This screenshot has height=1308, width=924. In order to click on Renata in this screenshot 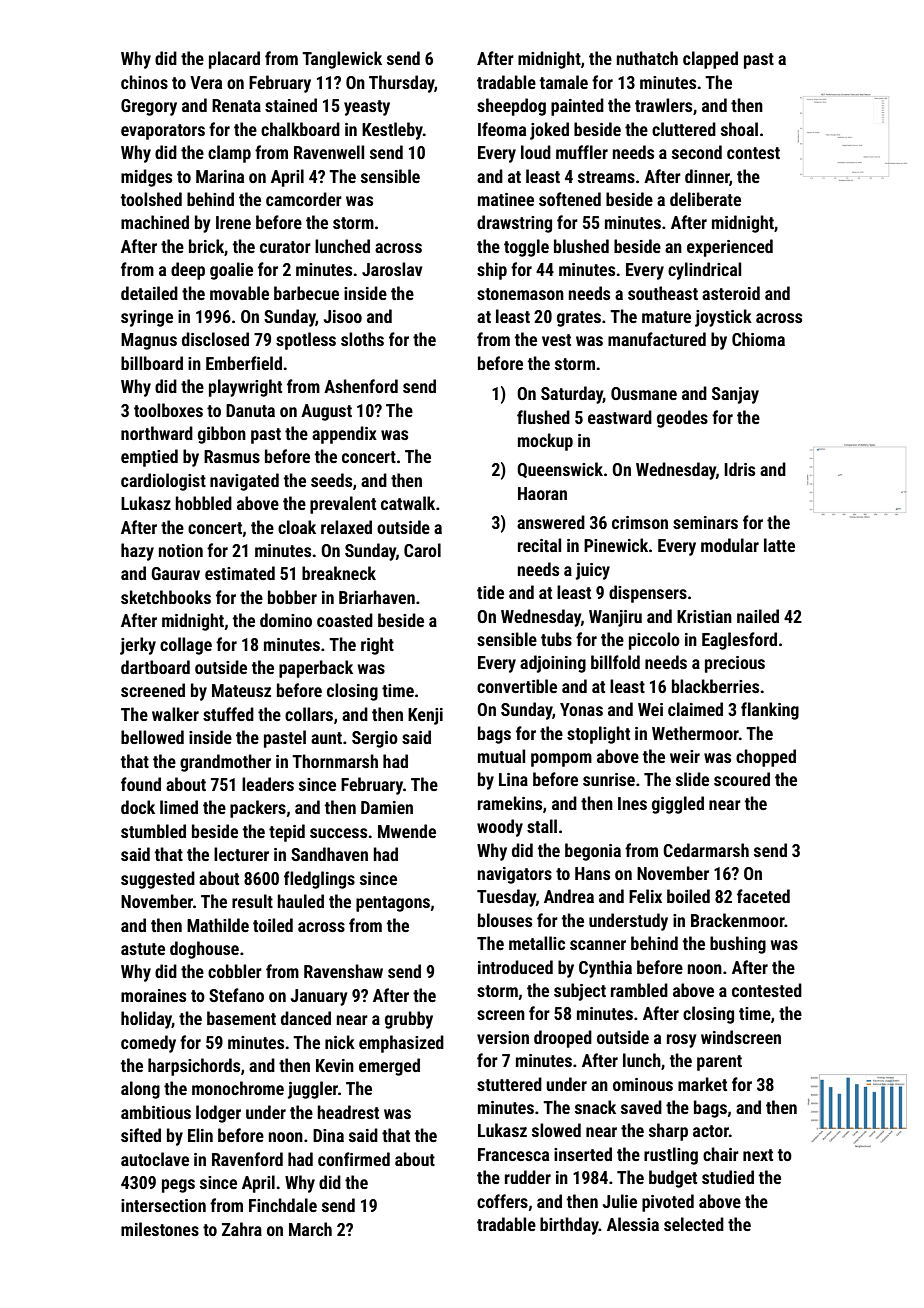, I will do `click(236, 105)`.
